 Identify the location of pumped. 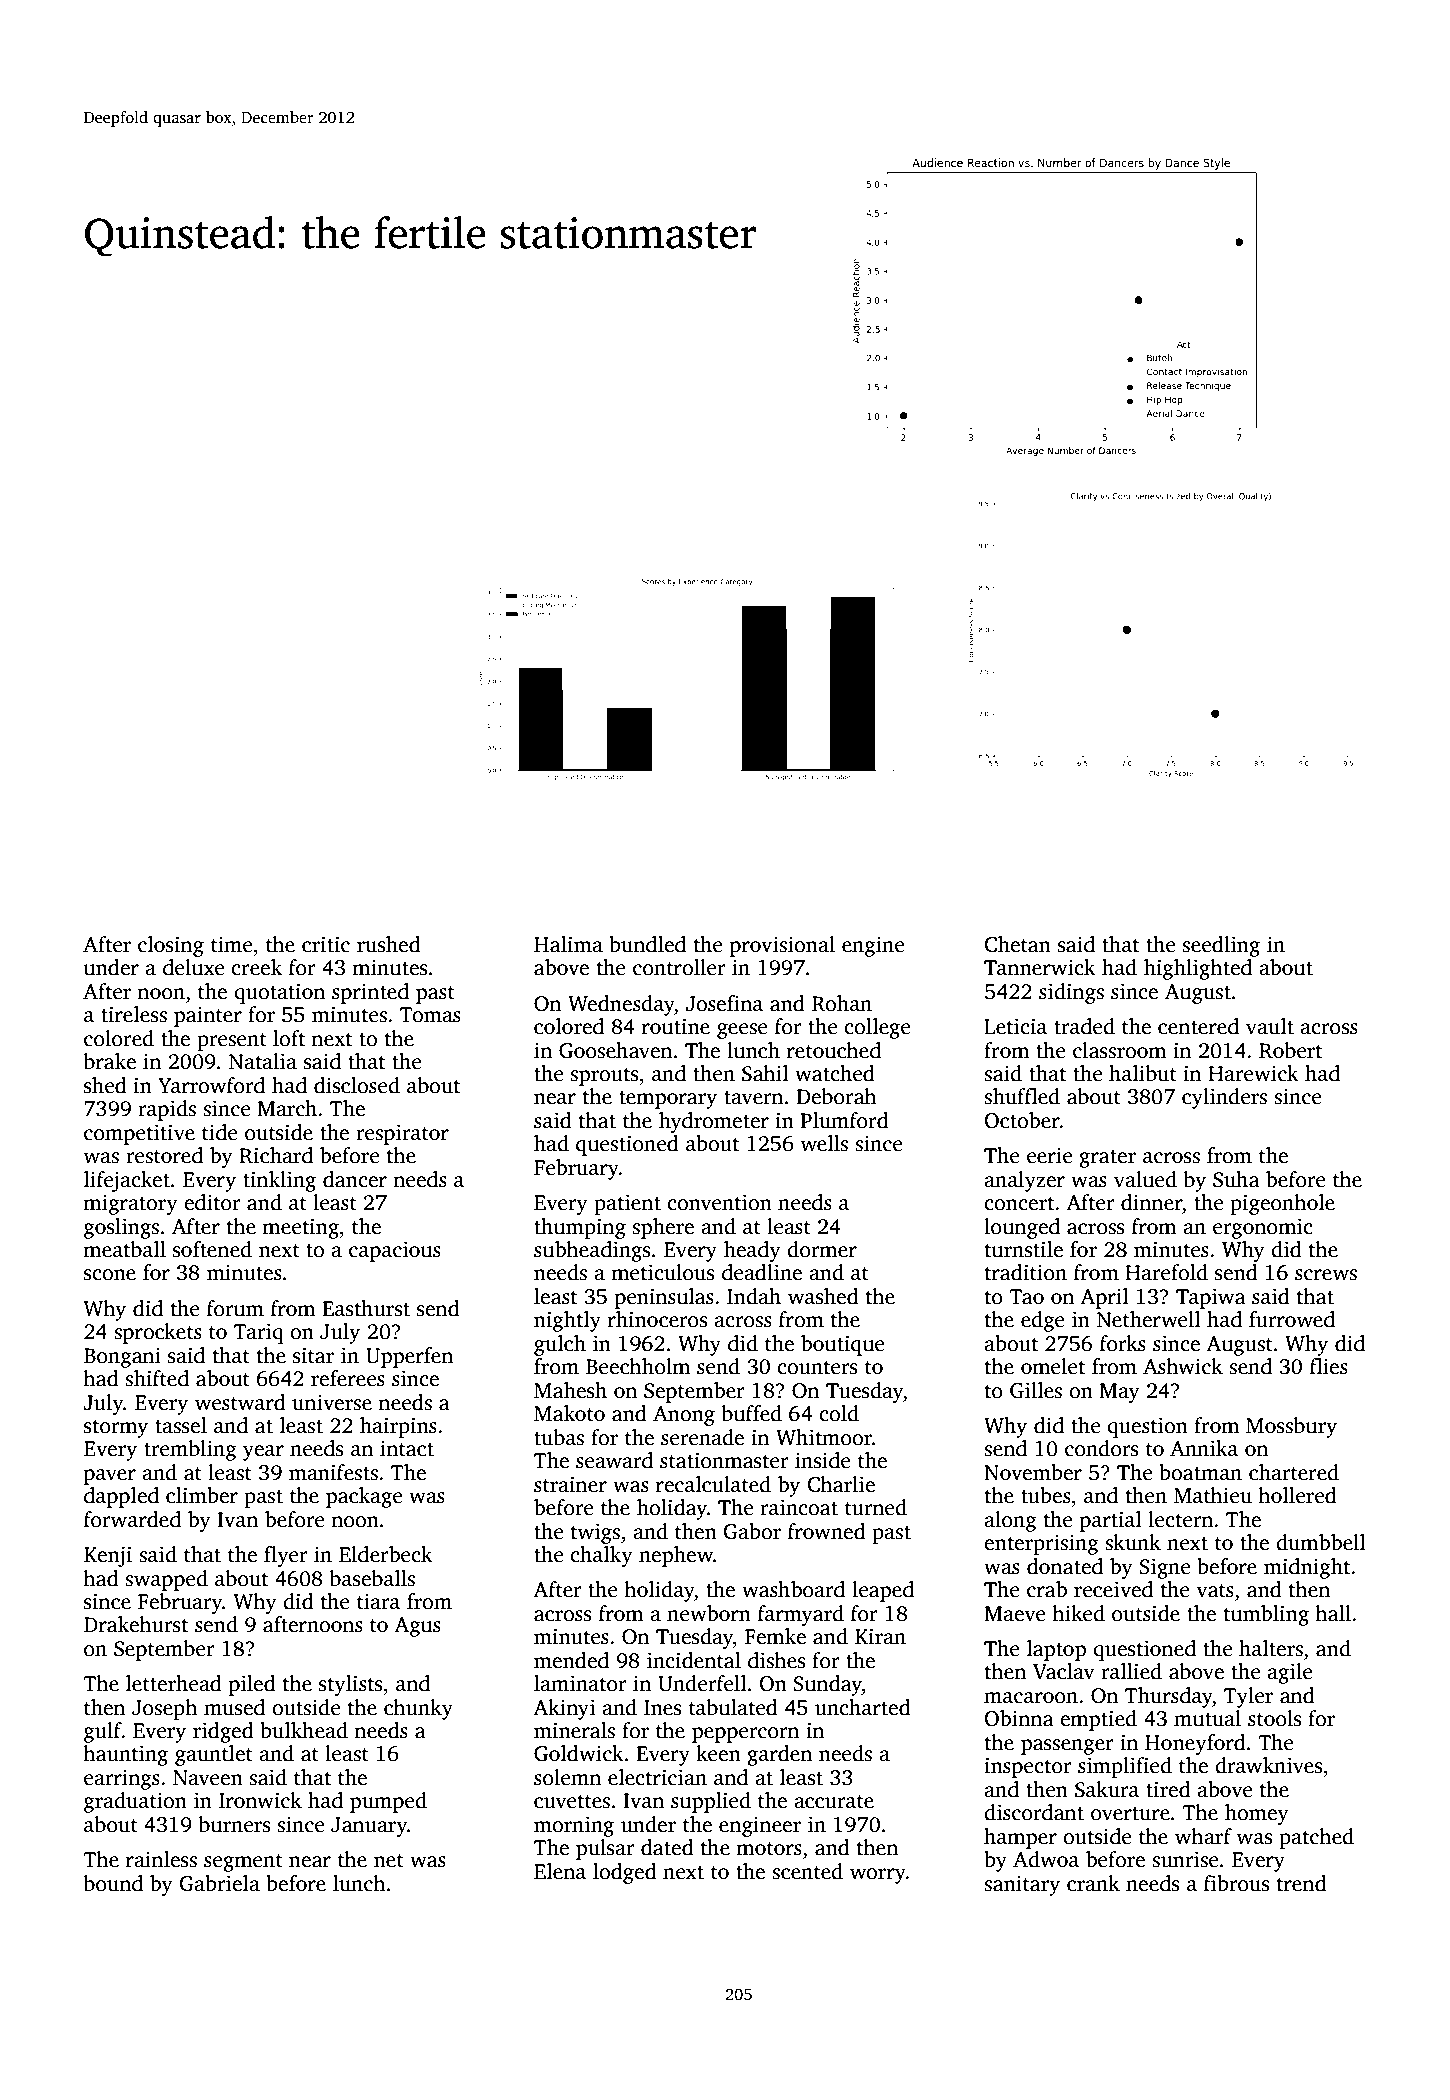
(388, 1802).
